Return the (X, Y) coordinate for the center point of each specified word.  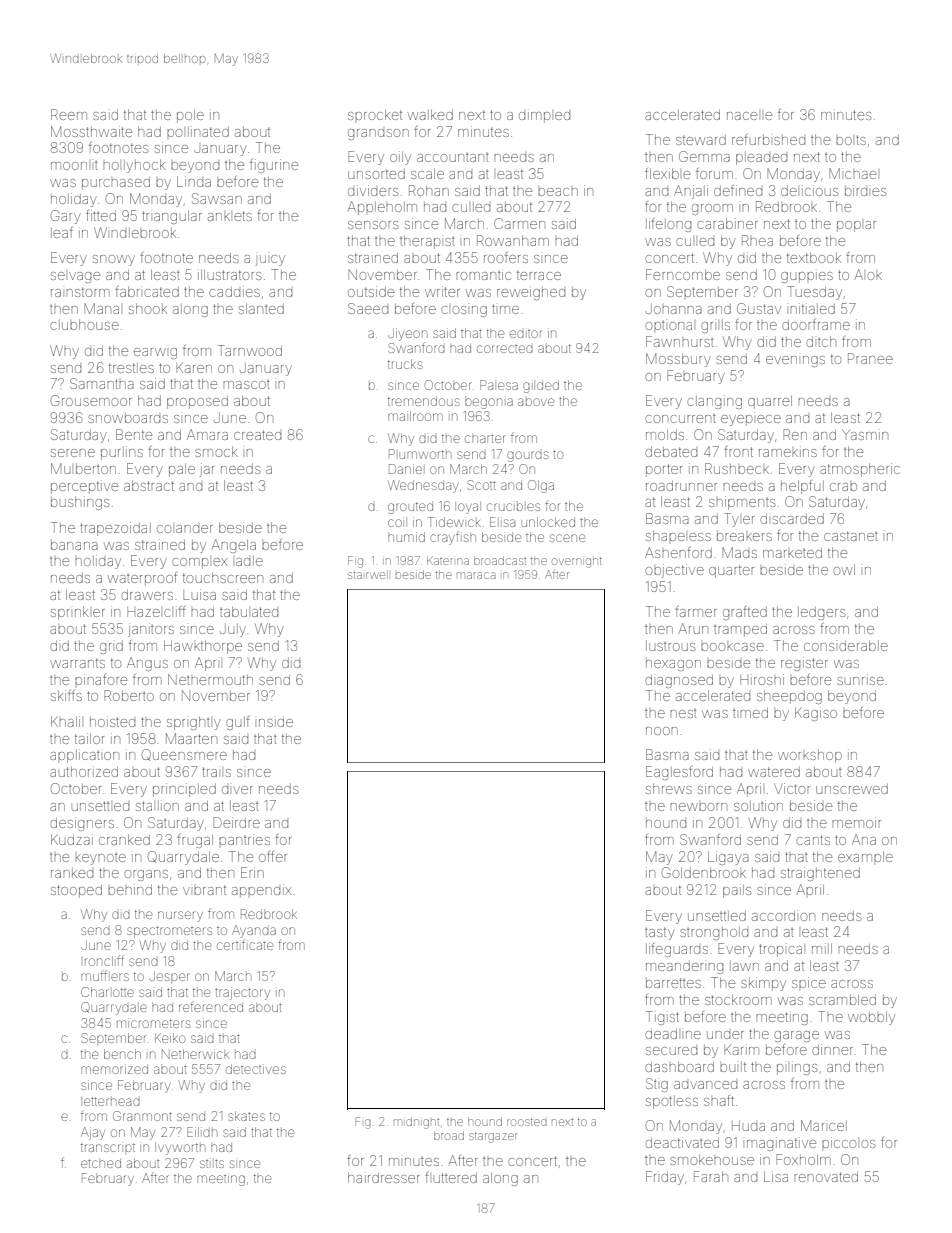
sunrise (860, 679)
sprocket (375, 114)
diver (237, 790)
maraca (476, 575)
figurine (274, 166)
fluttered (451, 1177)
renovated (826, 1177)
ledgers (821, 613)
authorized (84, 771)
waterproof (142, 579)
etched (101, 1163)
